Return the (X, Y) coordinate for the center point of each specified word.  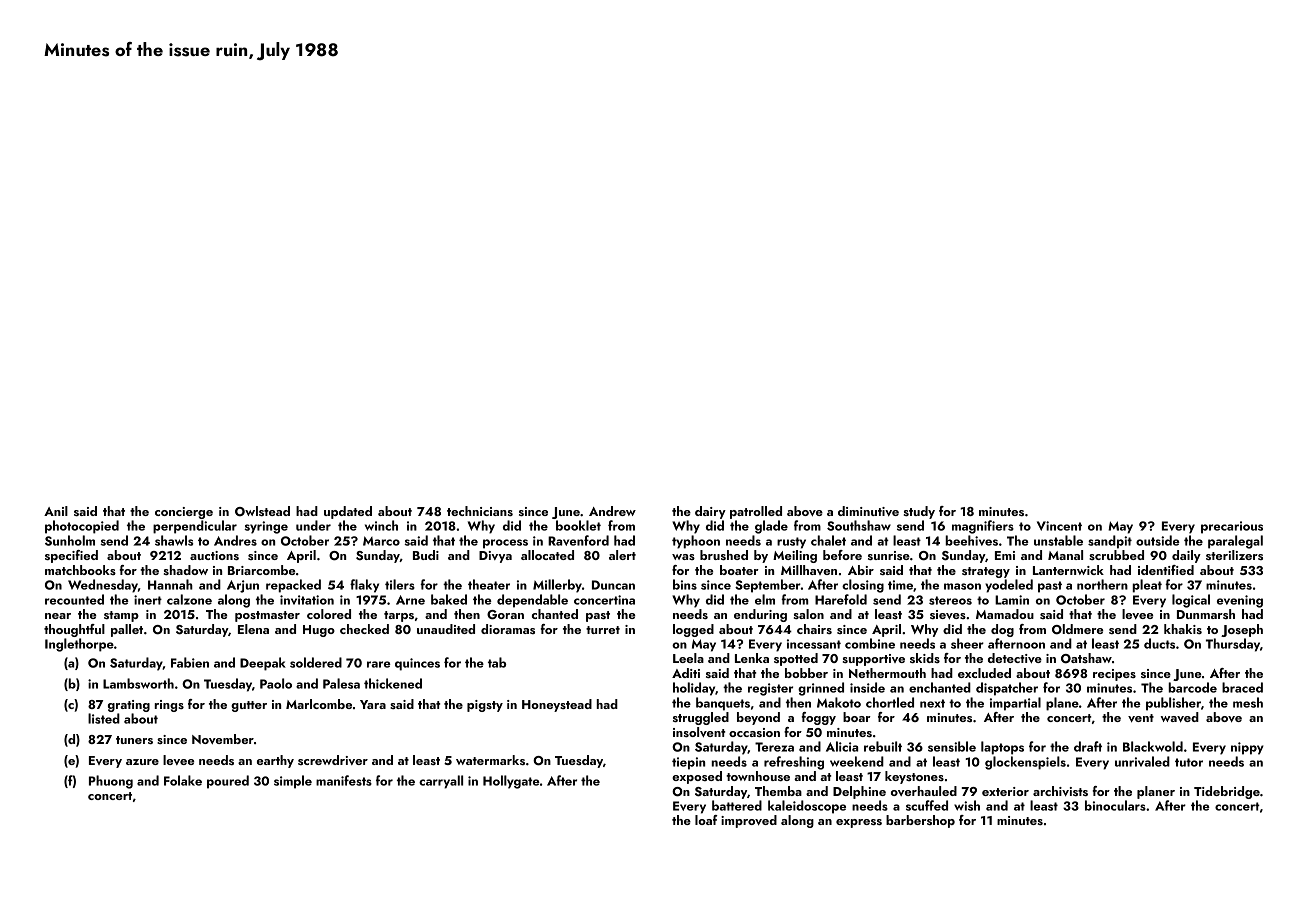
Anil (56, 511)
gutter (249, 706)
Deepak (263, 664)
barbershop (920, 821)
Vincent (1059, 526)
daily (1186, 556)
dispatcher (1007, 689)
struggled (701, 718)
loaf (706, 820)
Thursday (1233, 645)
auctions (214, 555)
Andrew (612, 511)
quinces (417, 664)
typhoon (696, 542)
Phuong (111, 782)
